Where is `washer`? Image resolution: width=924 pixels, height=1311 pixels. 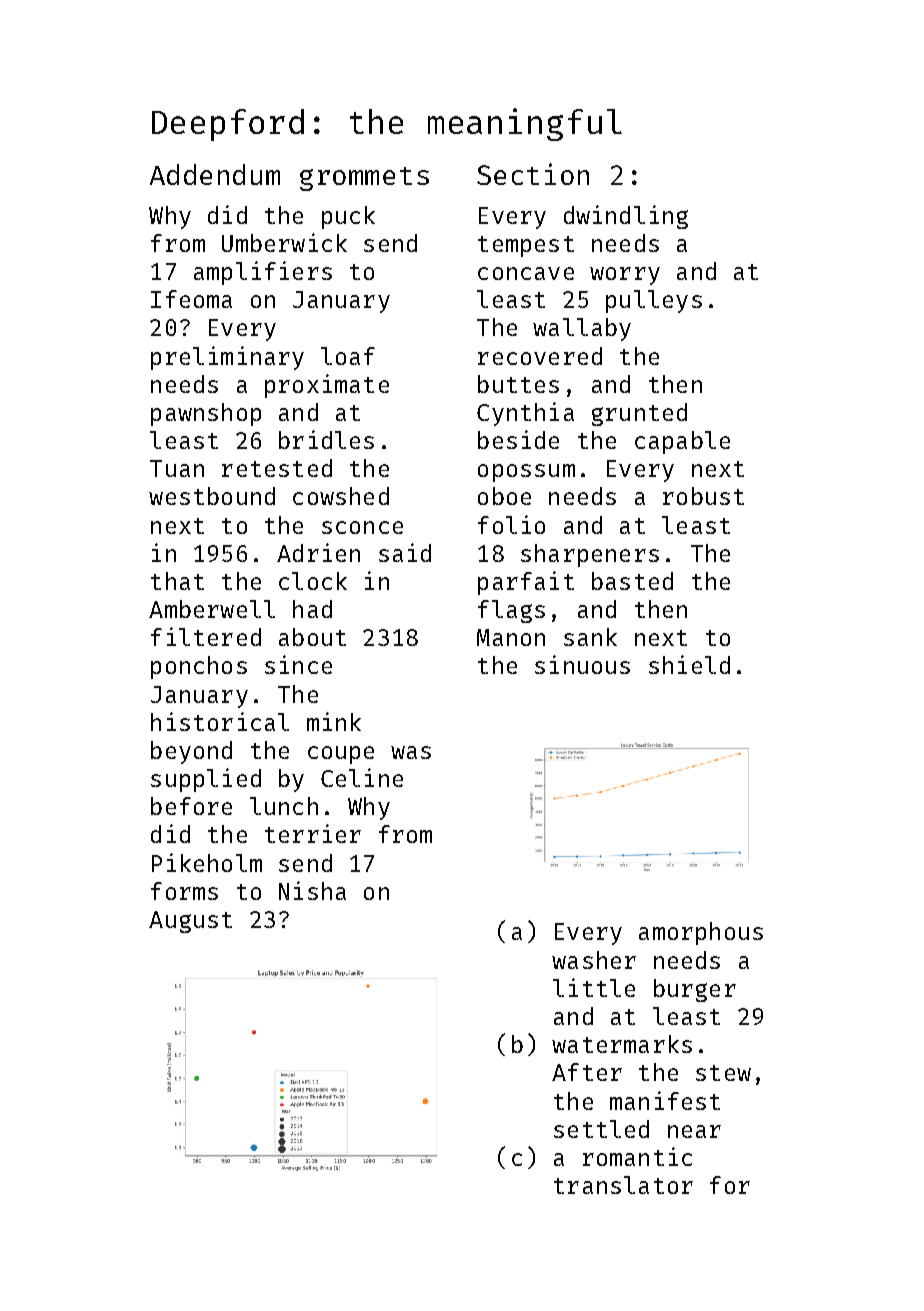
washer is located at coordinates (594, 960).
